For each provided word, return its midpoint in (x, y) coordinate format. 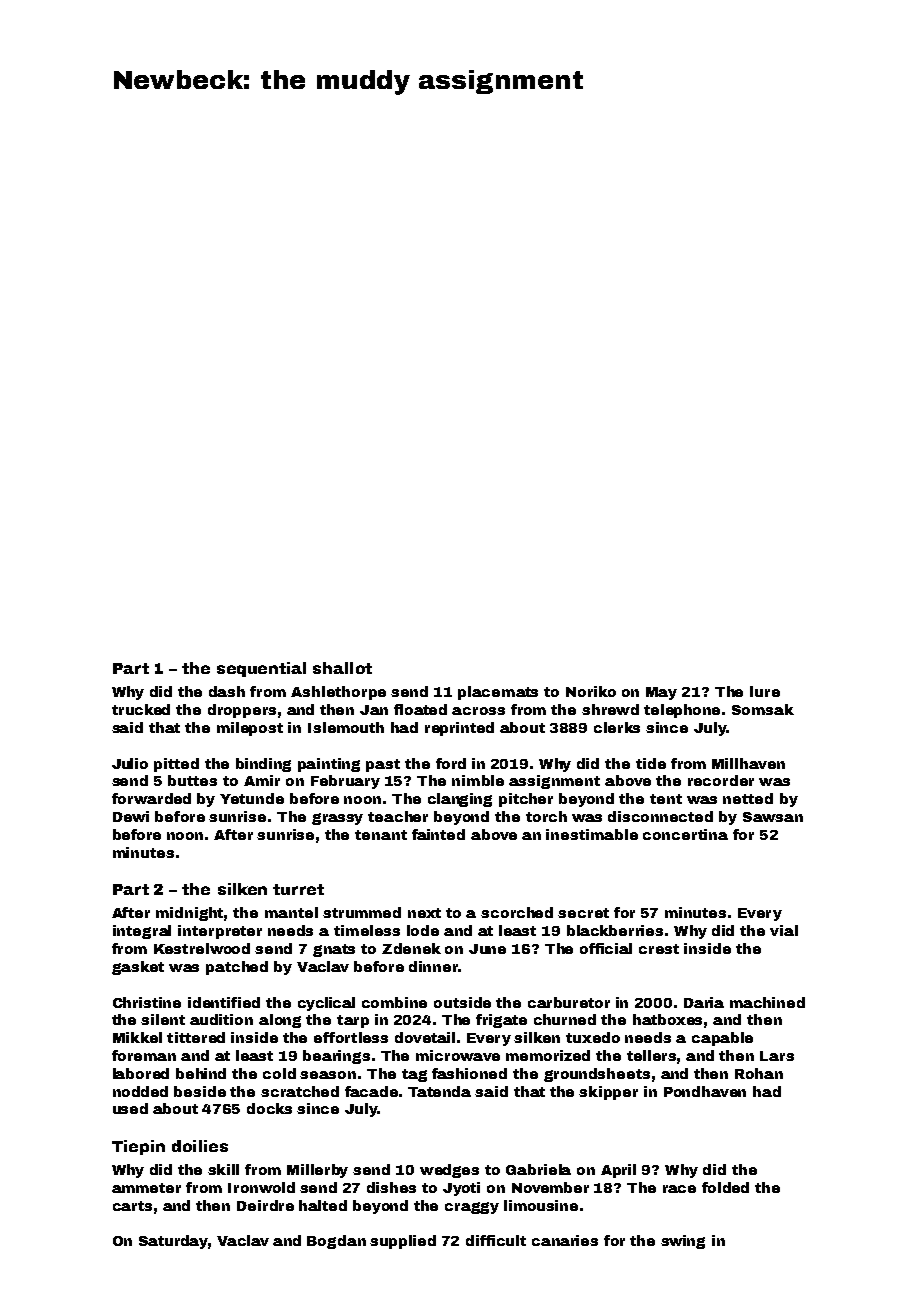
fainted (438, 834)
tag (414, 1075)
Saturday (173, 1242)
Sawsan (773, 817)
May (661, 693)
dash (227, 691)
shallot (342, 668)
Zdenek (411, 948)
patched (237, 968)
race (679, 1189)
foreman (144, 1055)
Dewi (131, 816)
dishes (391, 1187)
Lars (777, 1056)
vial (784, 930)
